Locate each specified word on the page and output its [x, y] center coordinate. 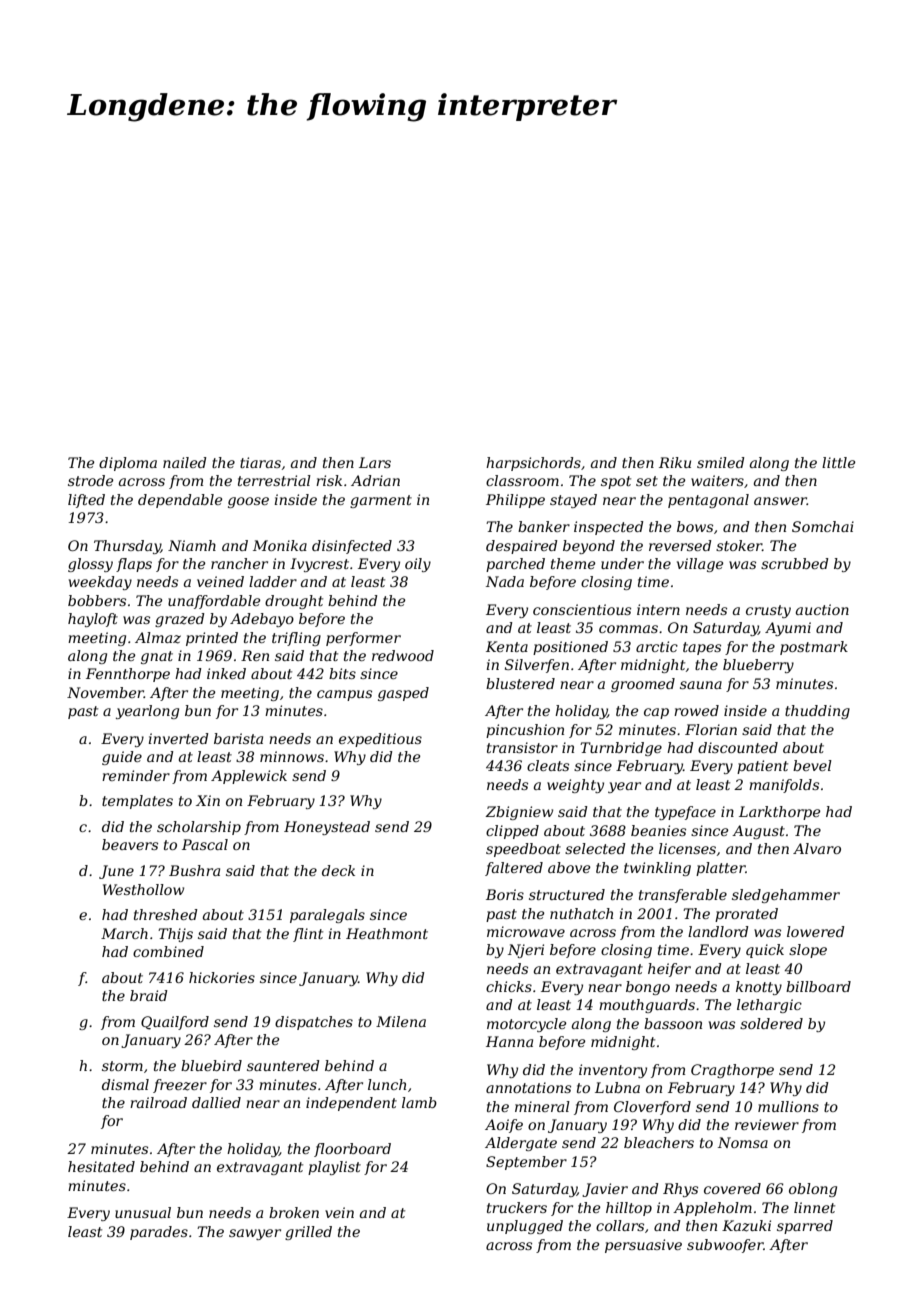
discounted [738, 747]
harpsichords [533, 464]
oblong [813, 1190]
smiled [721, 462]
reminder [136, 775]
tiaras [260, 462]
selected [595, 848]
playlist [334, 1168]
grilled [308, 1233]
